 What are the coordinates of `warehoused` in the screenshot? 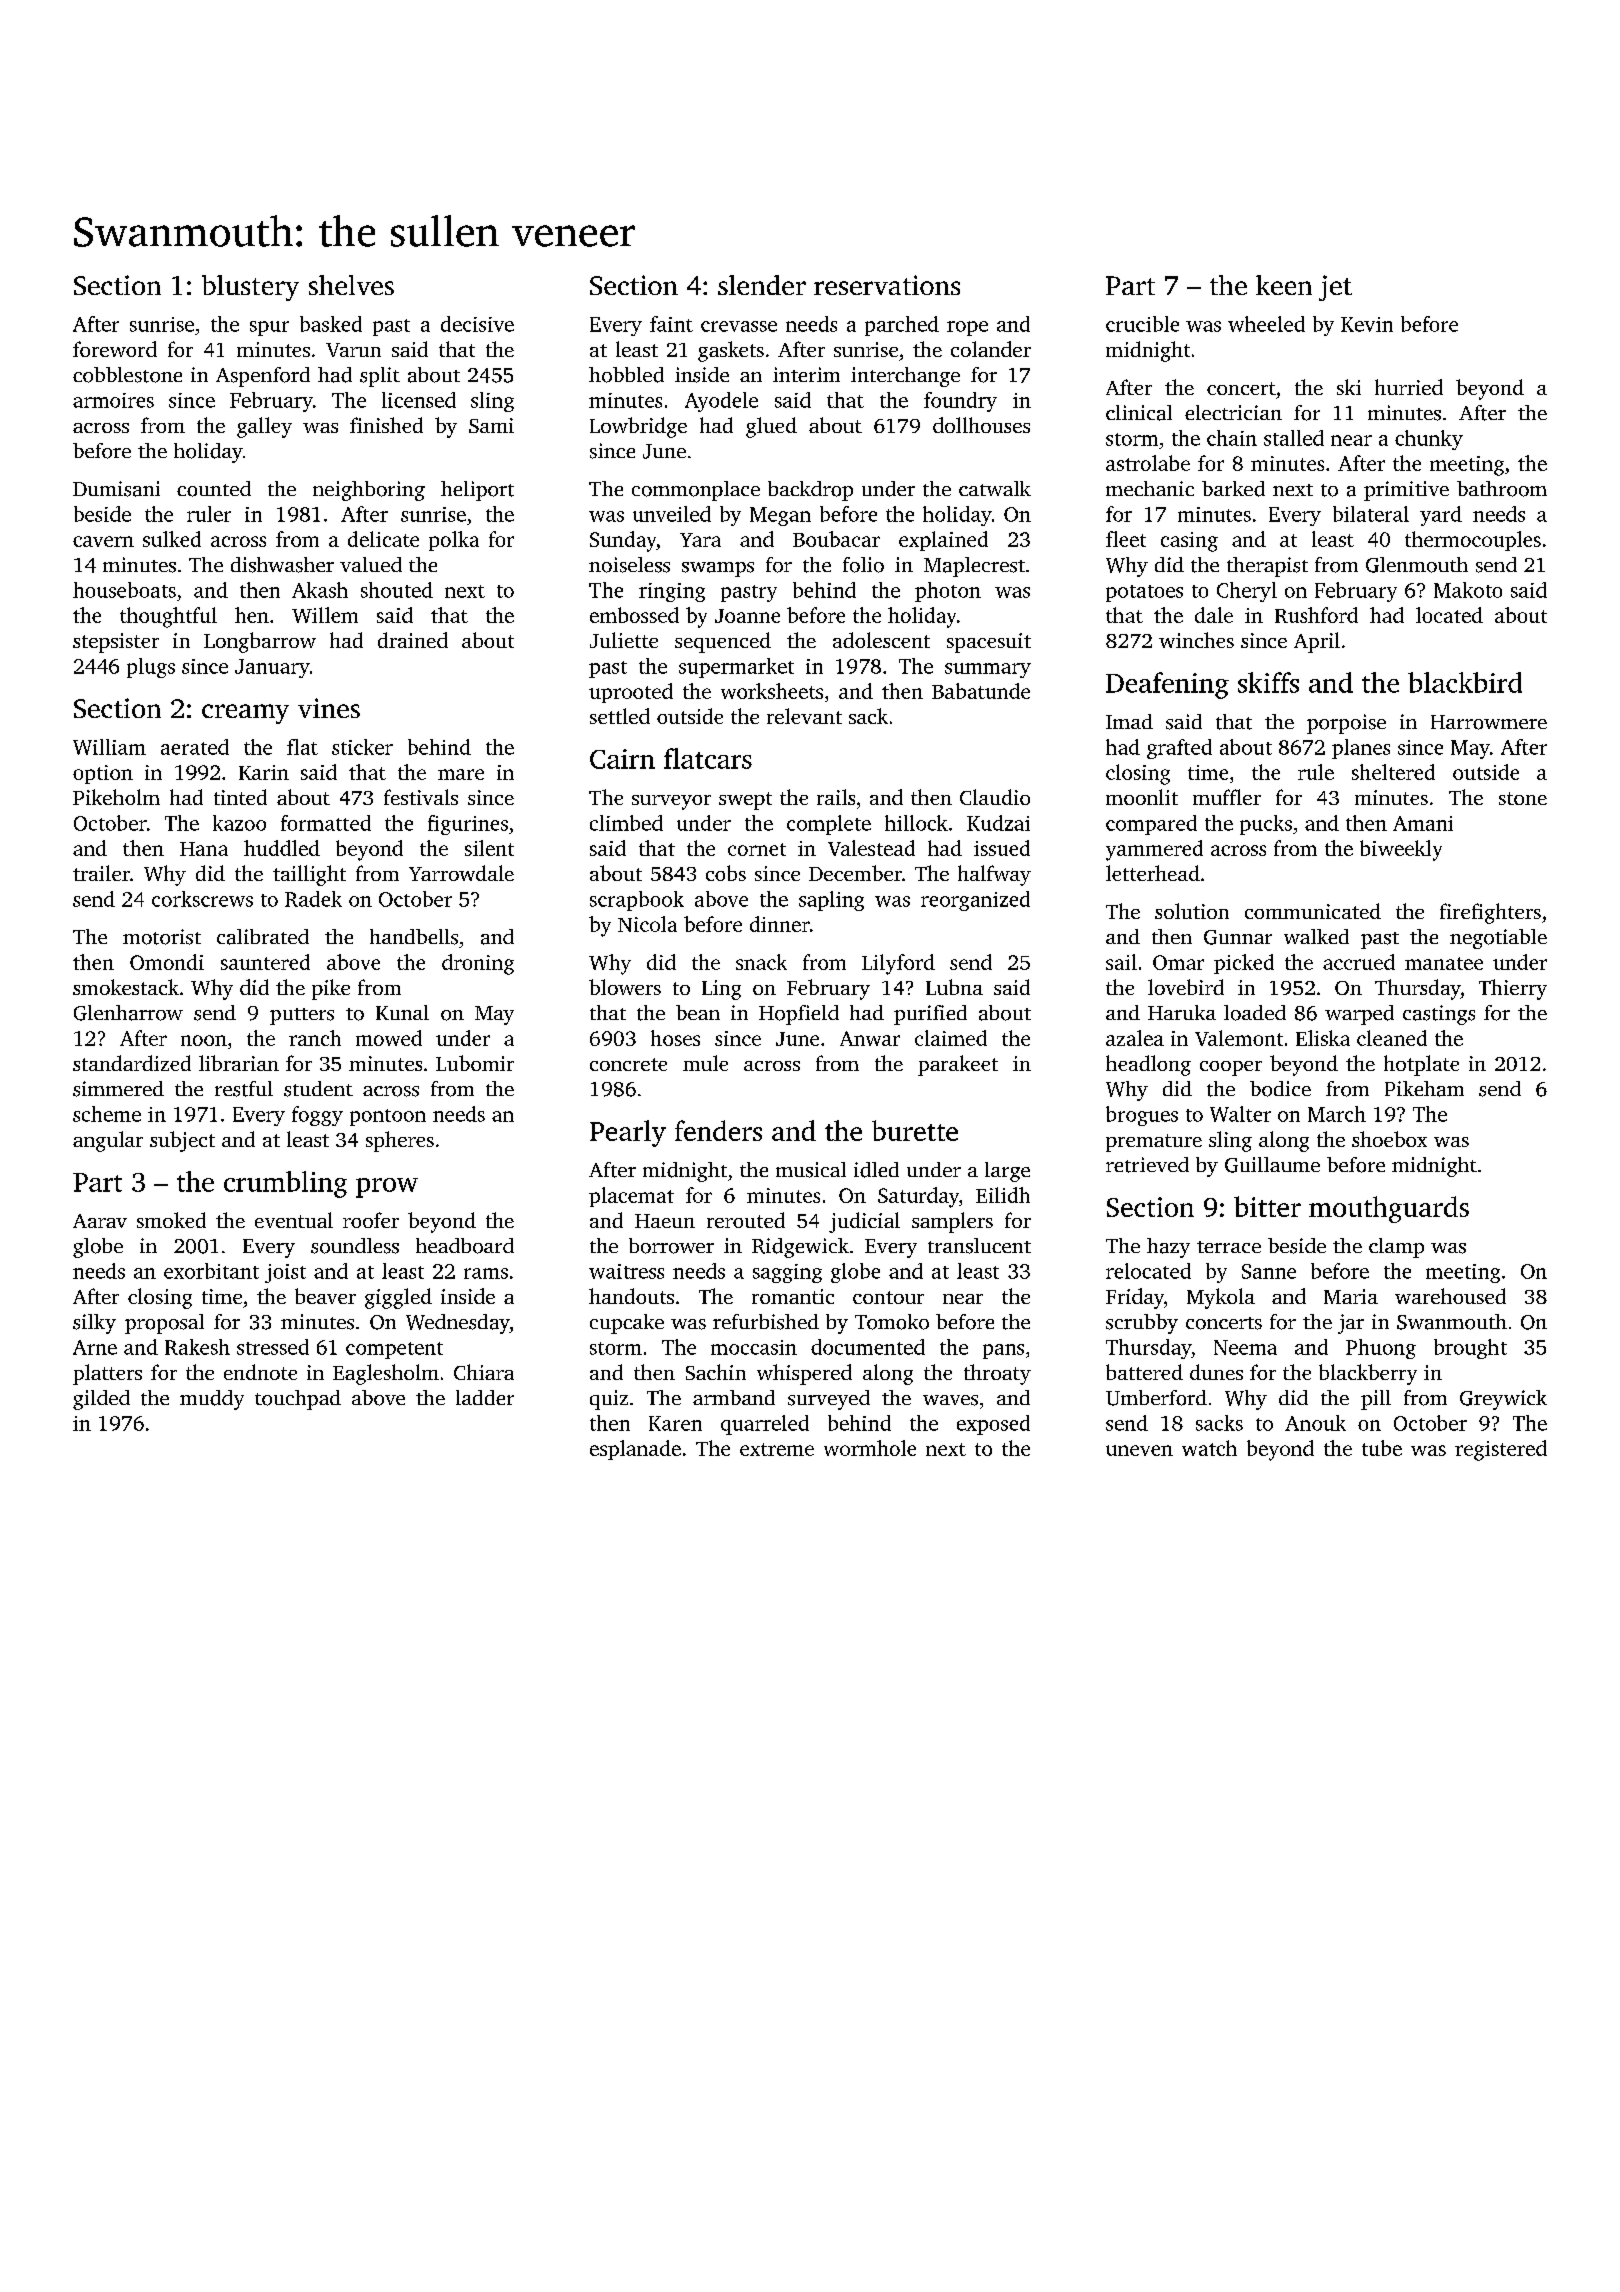 It's located at (1450, 1296).
